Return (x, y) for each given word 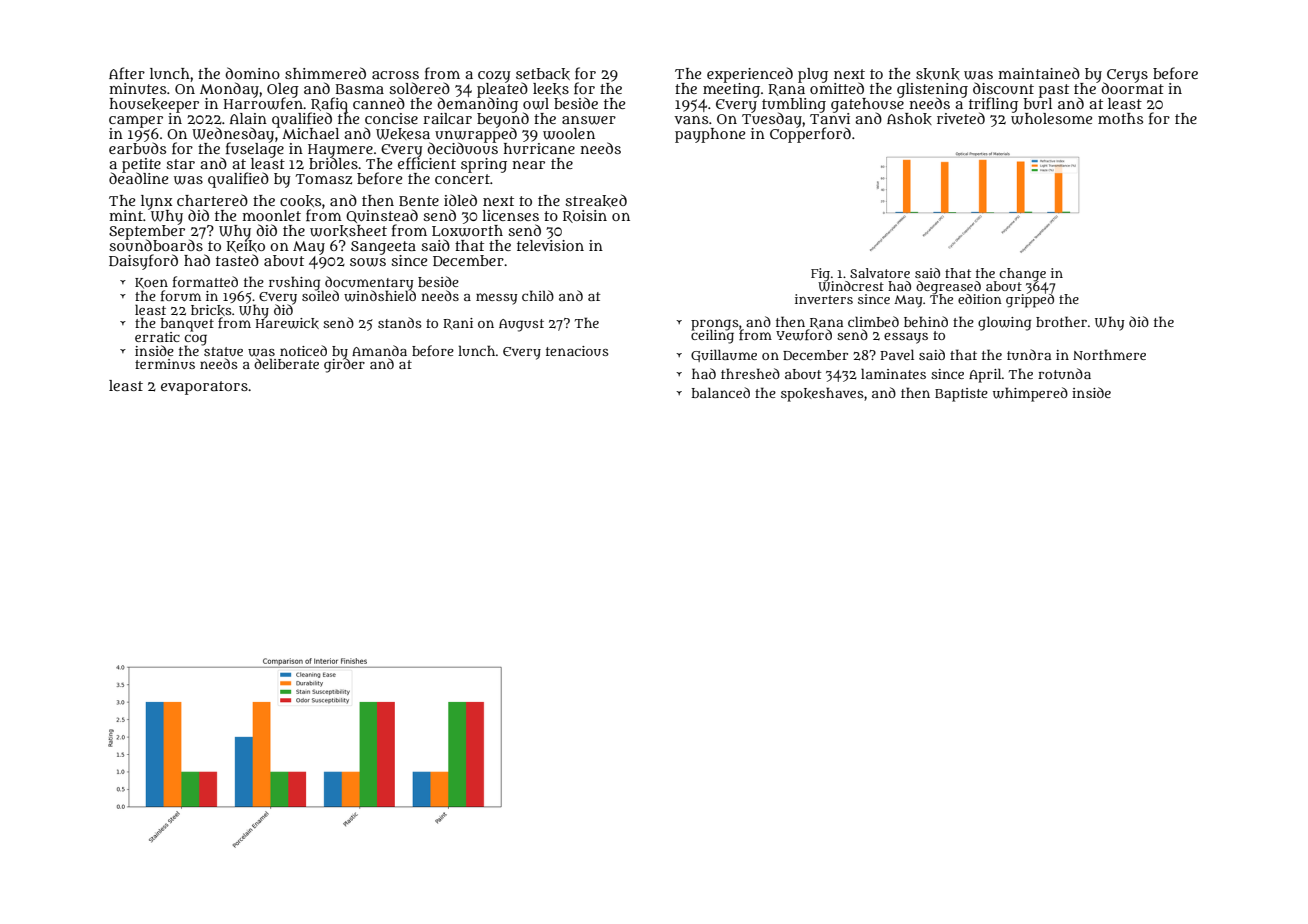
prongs (715, 324)
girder (344, 366)
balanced (721, 392)
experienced (750, 75)
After (127, 73)
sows (368, 262)
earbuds (137, 148)
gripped (1030, 301)
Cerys (1127, 76)
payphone (710, 135)
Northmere (1109, 354)
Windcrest (851, 286)
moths (1120, 118)
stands (400, 322)
